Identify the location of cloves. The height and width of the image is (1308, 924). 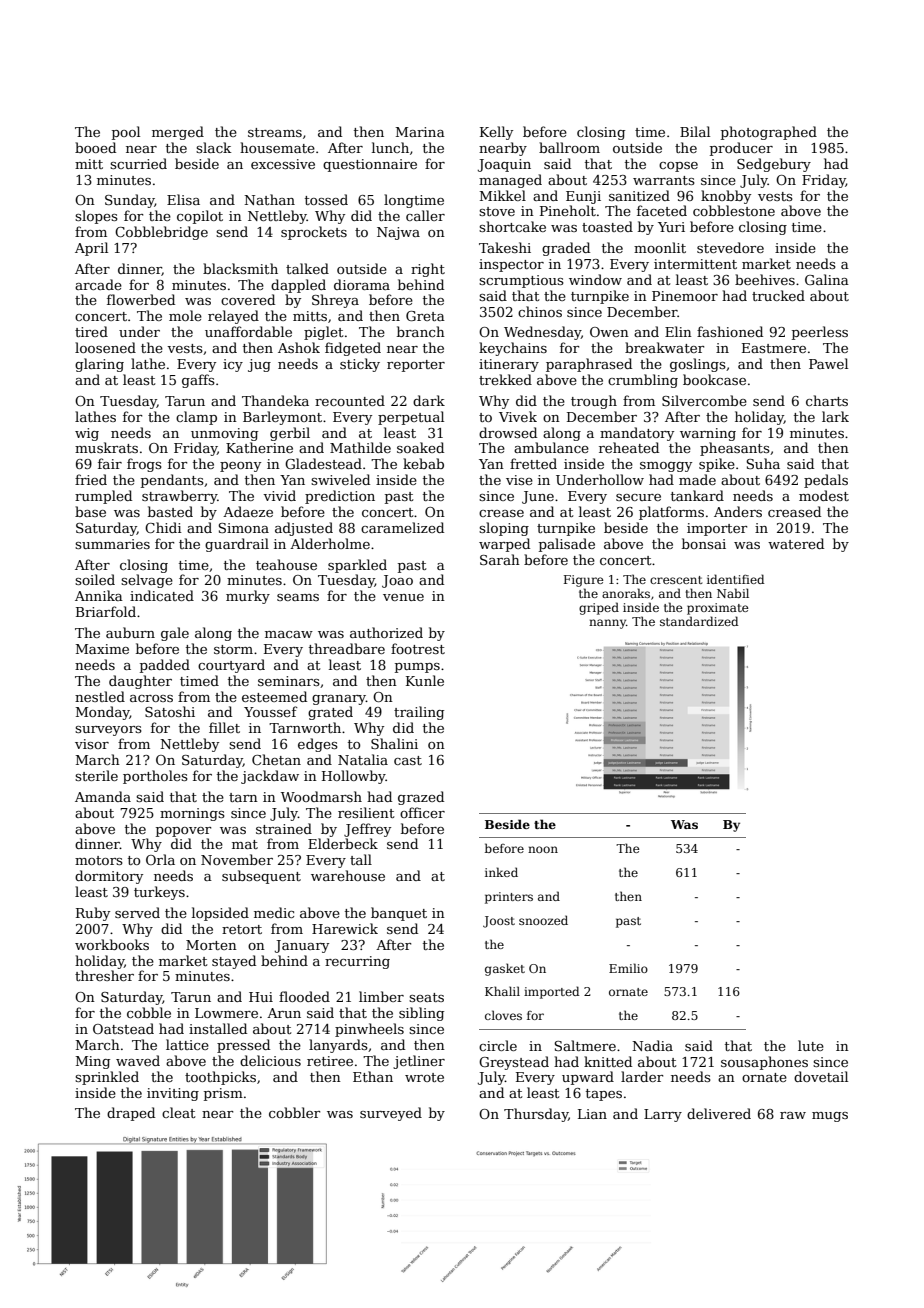
(503, 1015).
